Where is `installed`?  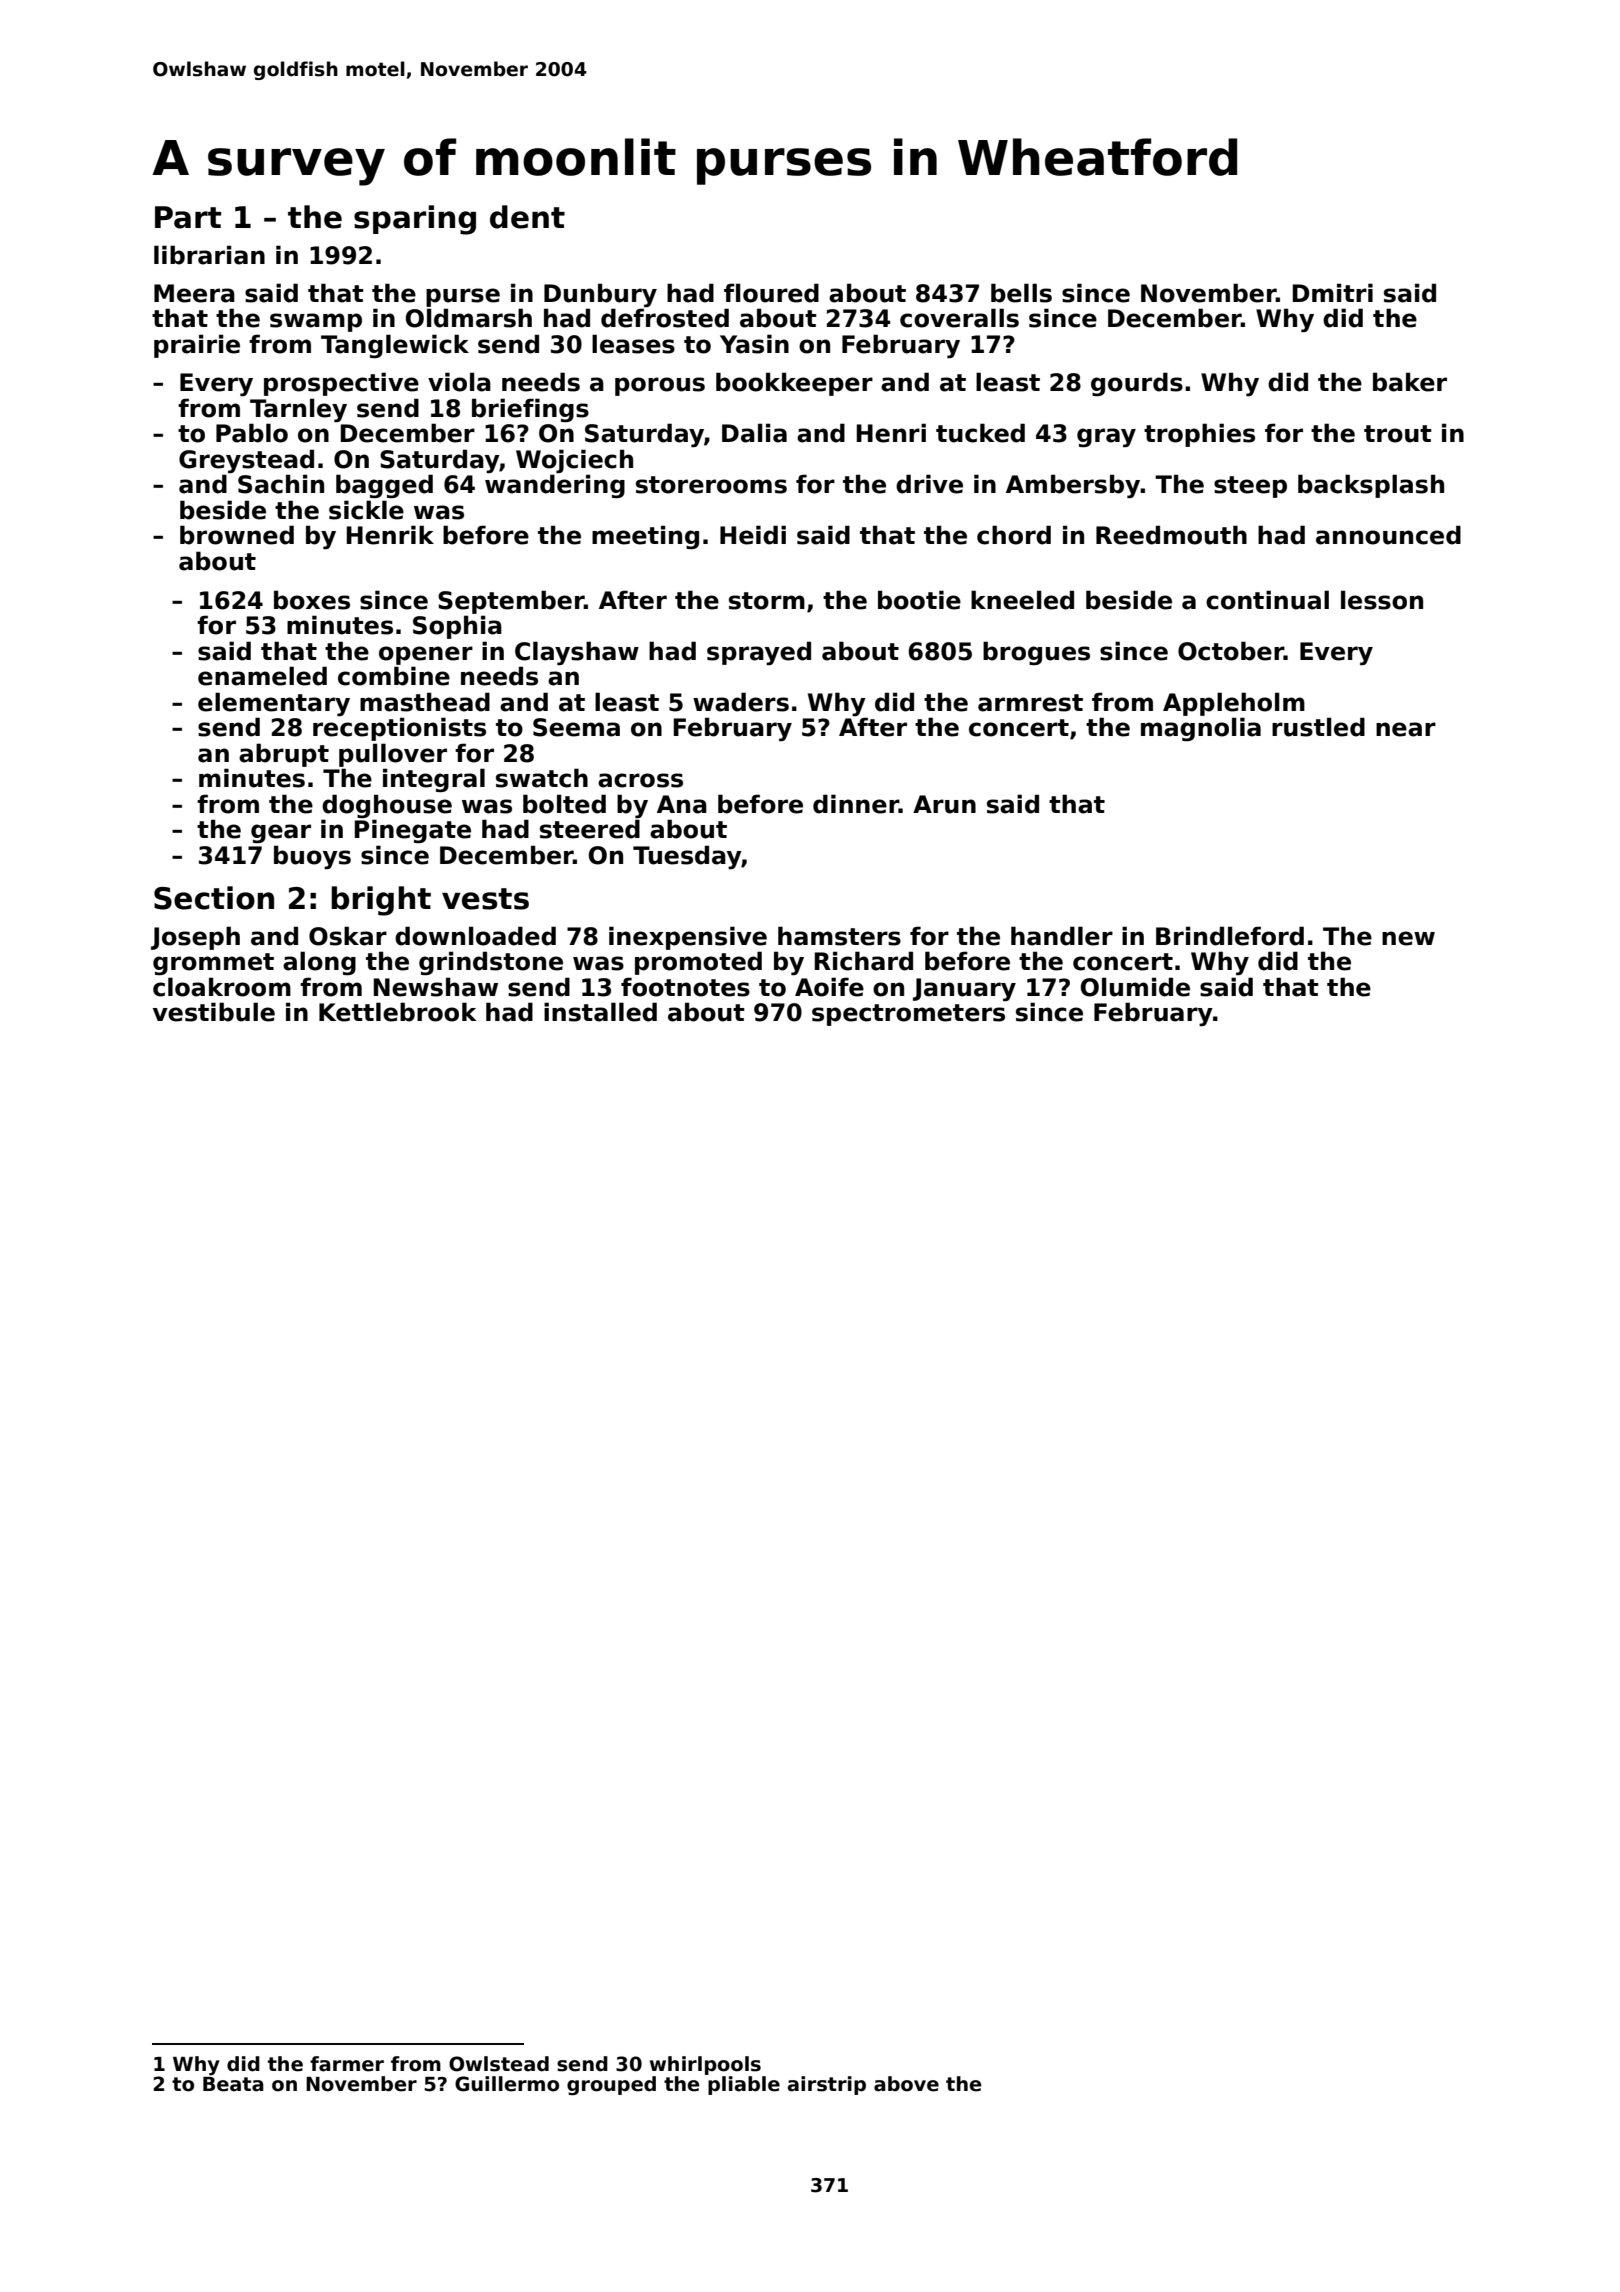
installed is located at coordinates (600, 1012).
